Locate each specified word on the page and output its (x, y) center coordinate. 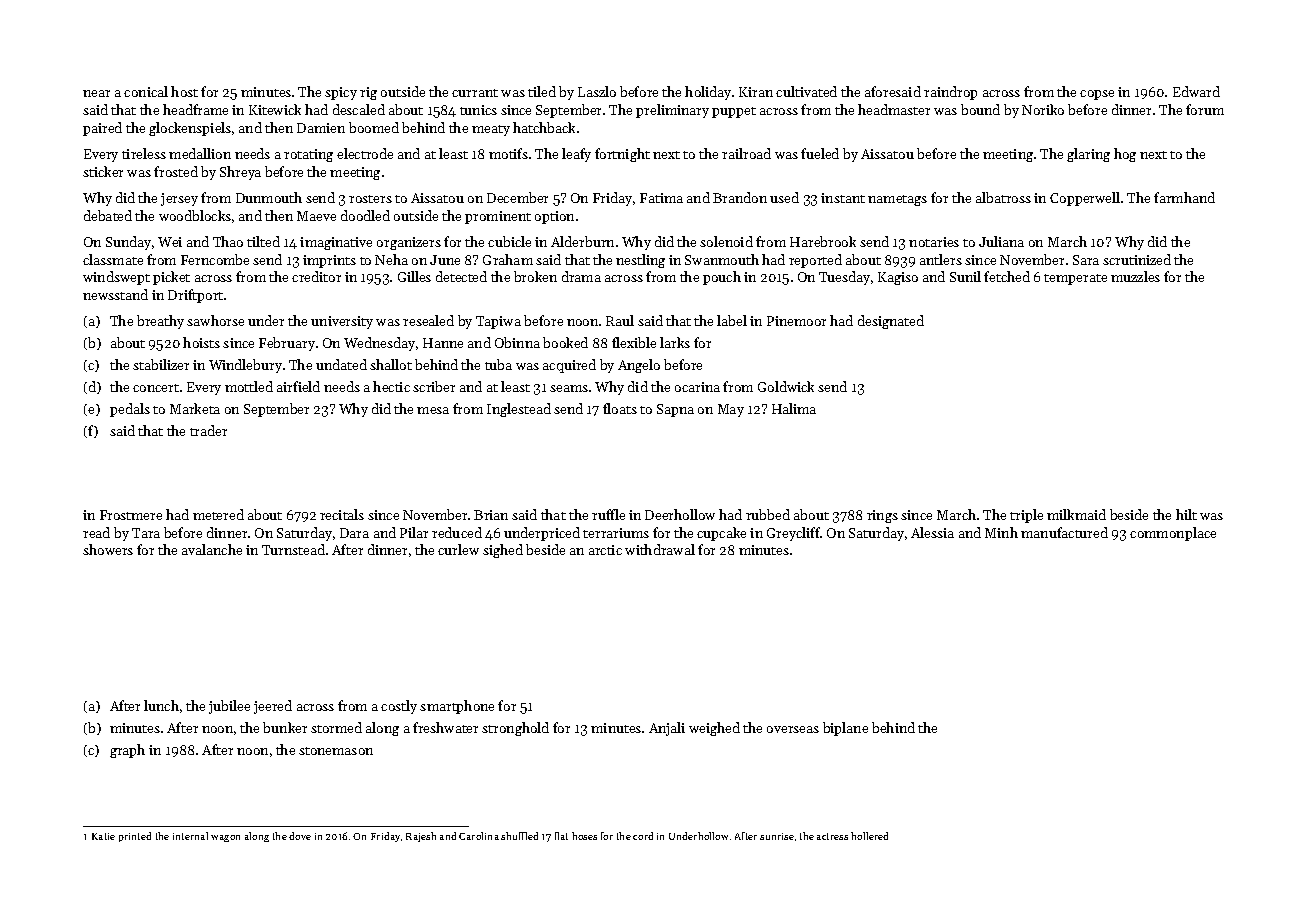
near (96, 93)
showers (108, 549)
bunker (285, 727)
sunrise (777, 836)
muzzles (1135, 276)
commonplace (1173, 534)
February (287, 344)
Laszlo (597, 91)
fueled (820, 153)
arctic (605, 550)
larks (675, 342)
